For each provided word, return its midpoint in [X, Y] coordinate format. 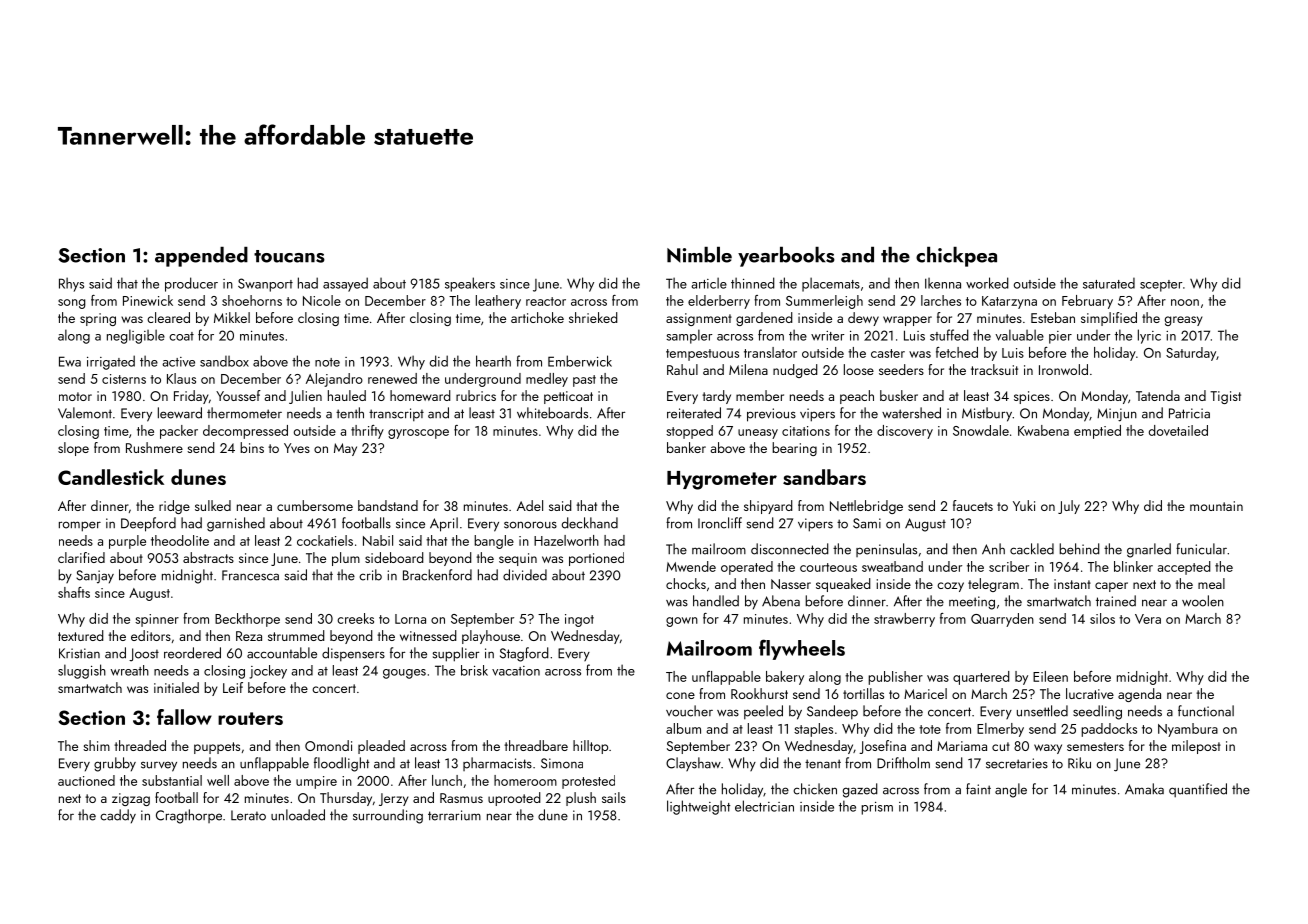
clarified [81, 557]
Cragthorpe [189, 816]
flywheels [802, 649]
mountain [1216, 506]
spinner [157, 620]
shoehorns [252, 300]
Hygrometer [722, 480]
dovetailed [1178, 430]
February [1087, 302]
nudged [795, 371]
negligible [136, 336]
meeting [972, 603]
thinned [753, 283]
